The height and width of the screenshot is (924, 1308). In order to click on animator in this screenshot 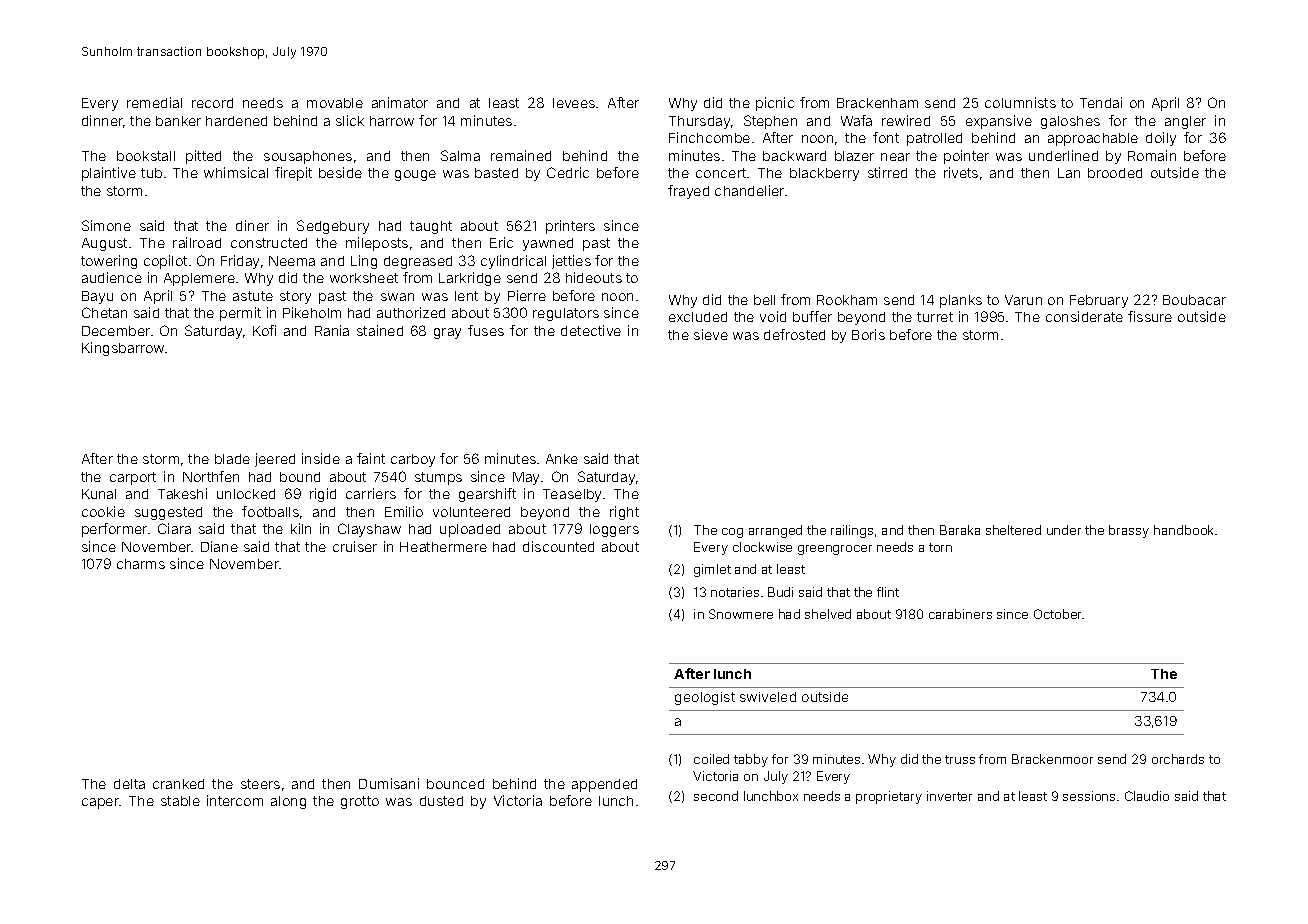, I will do `click(400, 102)`.
